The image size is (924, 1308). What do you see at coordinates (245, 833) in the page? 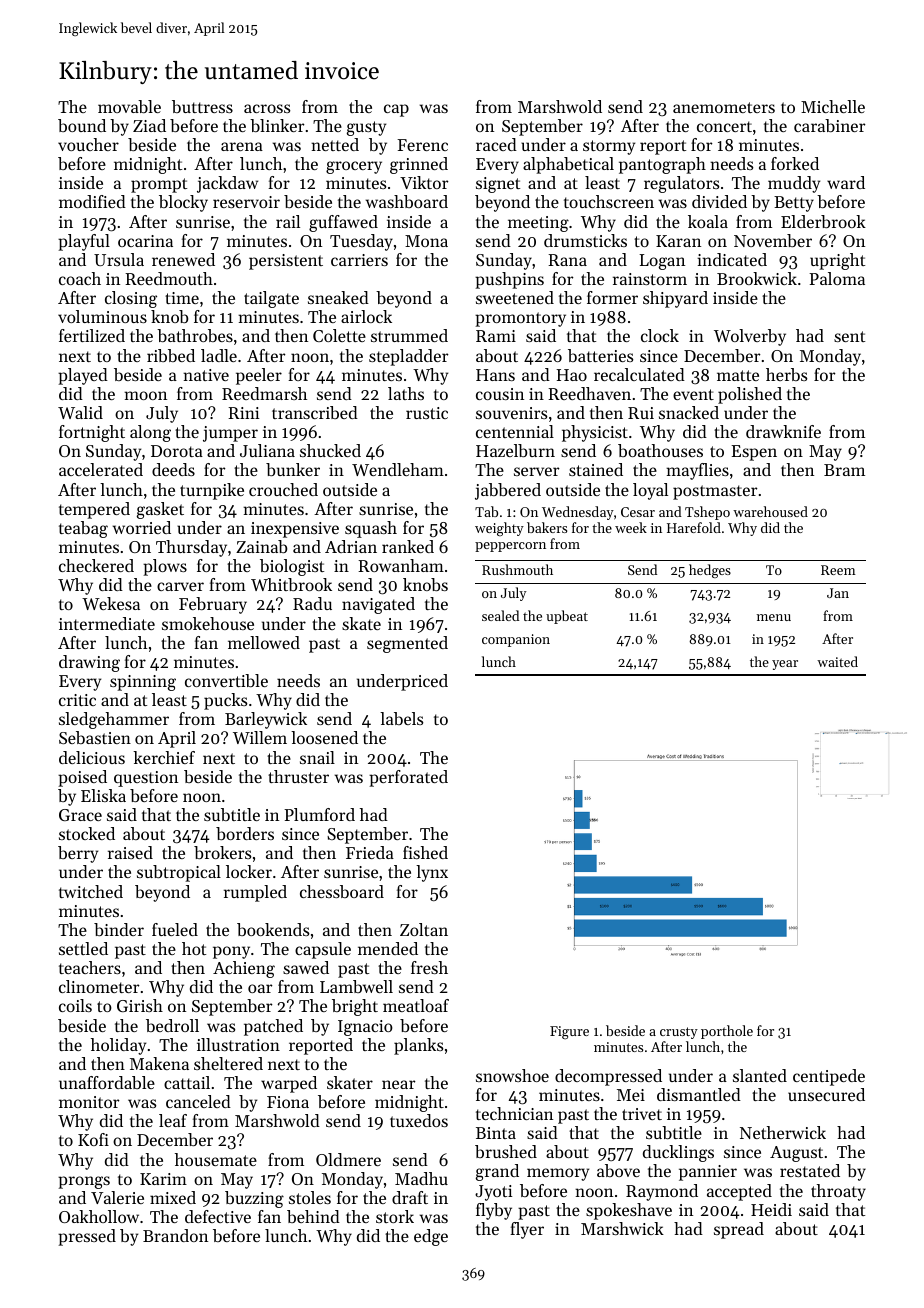
I see `borders` at bounding box center [245, 833].
